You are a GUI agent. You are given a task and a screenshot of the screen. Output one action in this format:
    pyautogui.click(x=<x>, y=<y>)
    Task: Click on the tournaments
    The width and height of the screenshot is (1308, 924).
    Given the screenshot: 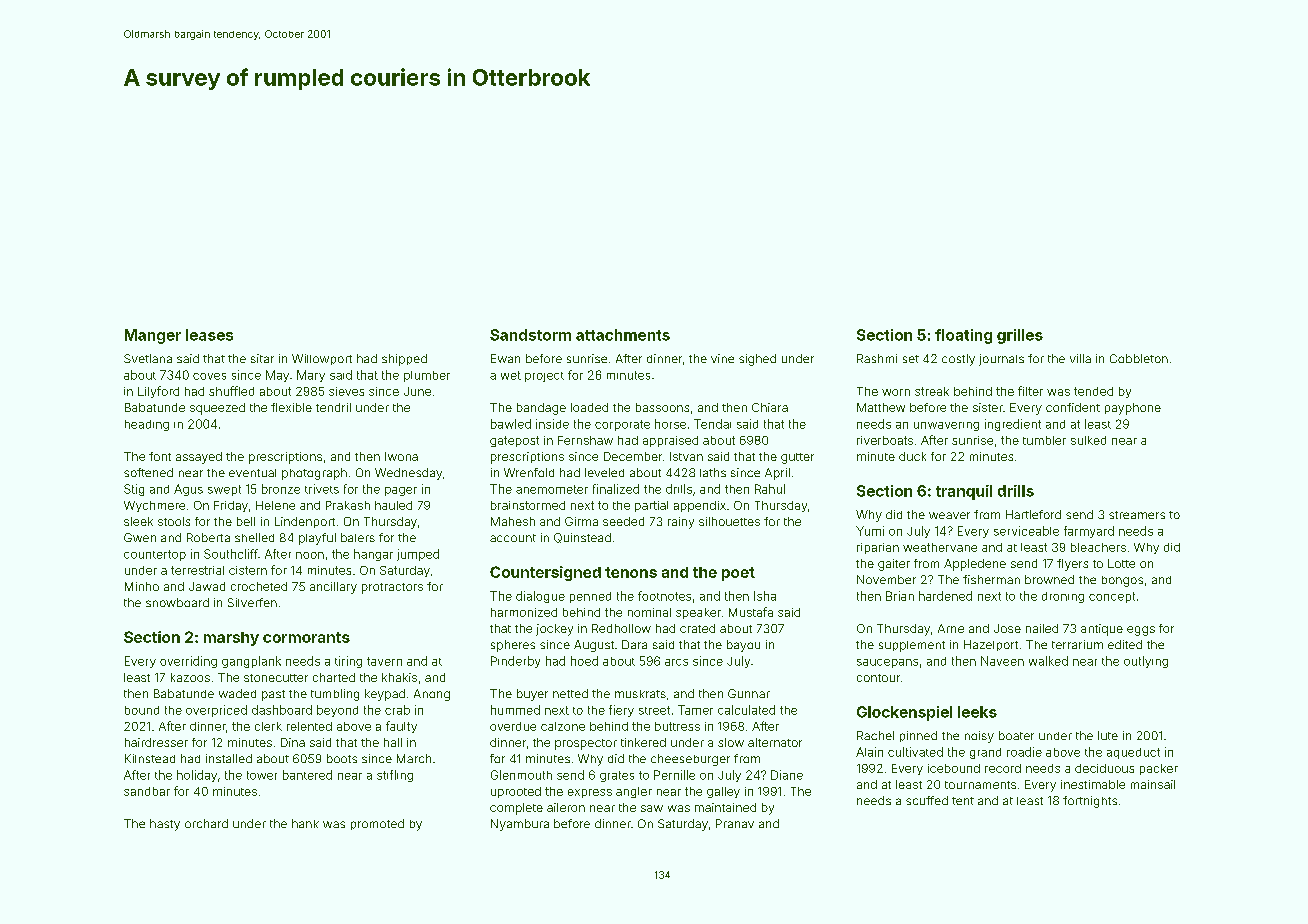 What is the action you would take?
    pyautogui.click(x=980, y=785)
